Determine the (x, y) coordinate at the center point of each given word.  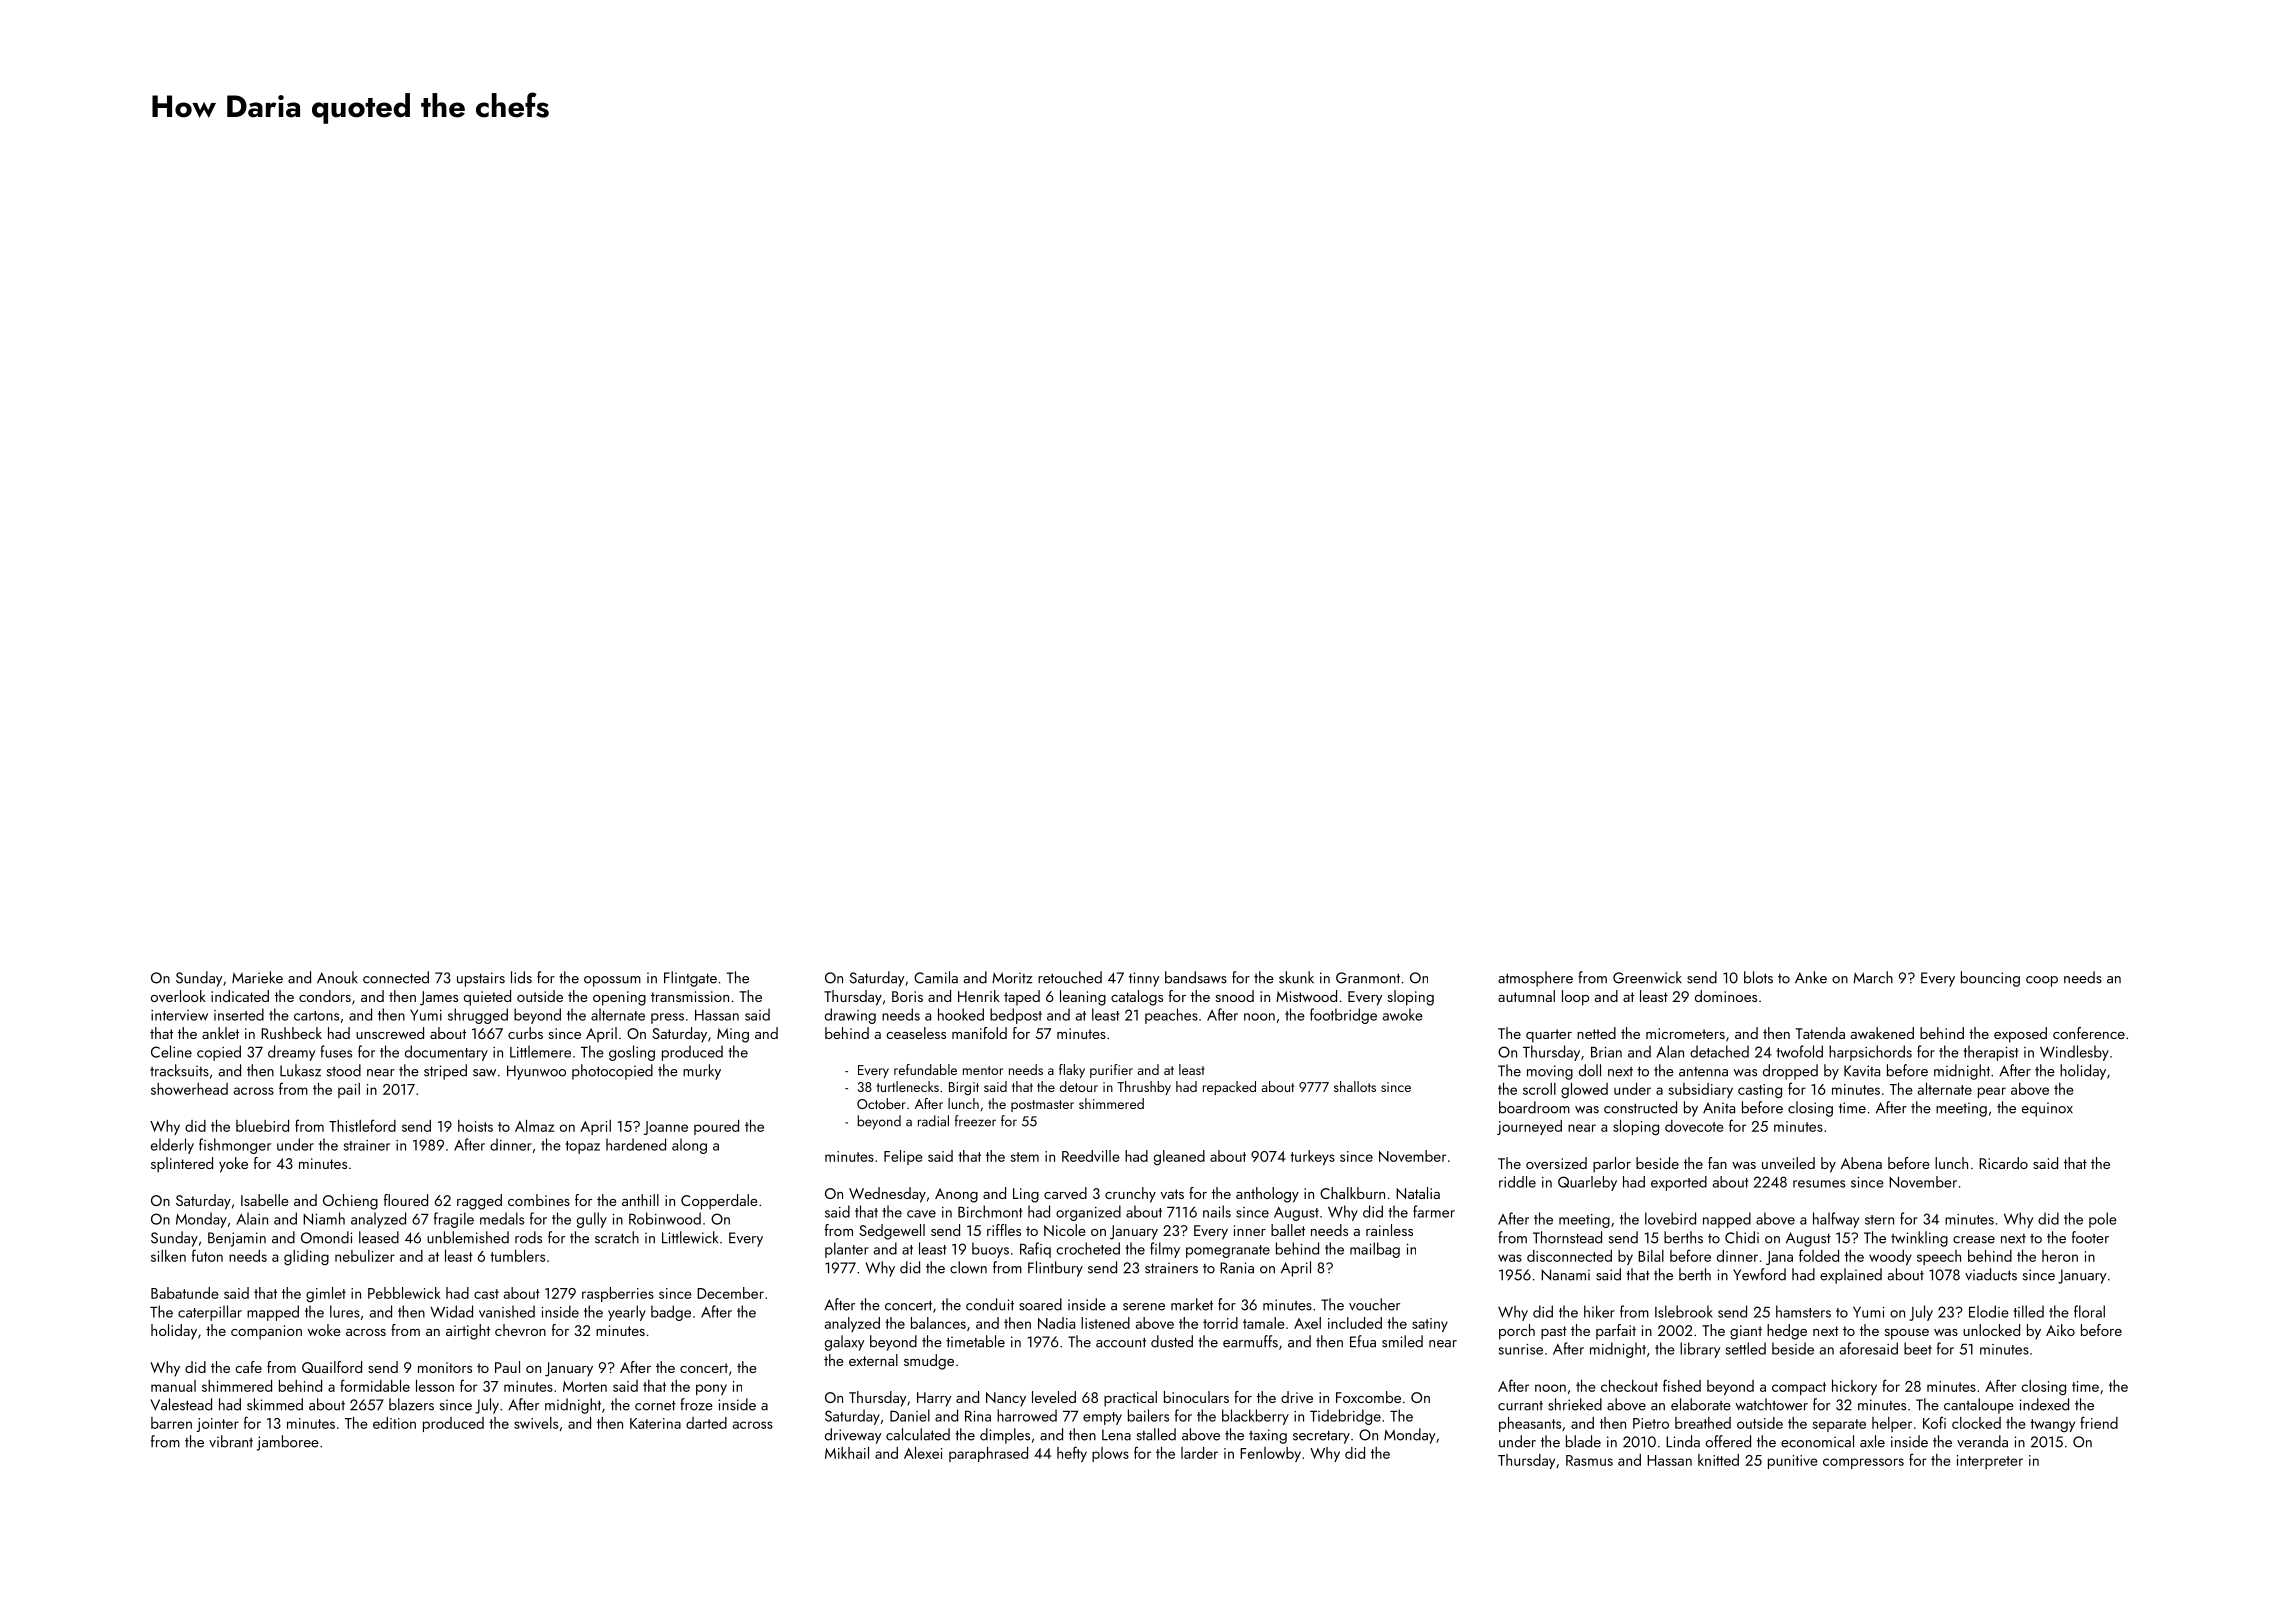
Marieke (257, 977)
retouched (1070, 977)
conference (2089, 1033)
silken (168, 1256)
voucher (1374, 1304)
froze (696, 1404)
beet (1918, 1348)
